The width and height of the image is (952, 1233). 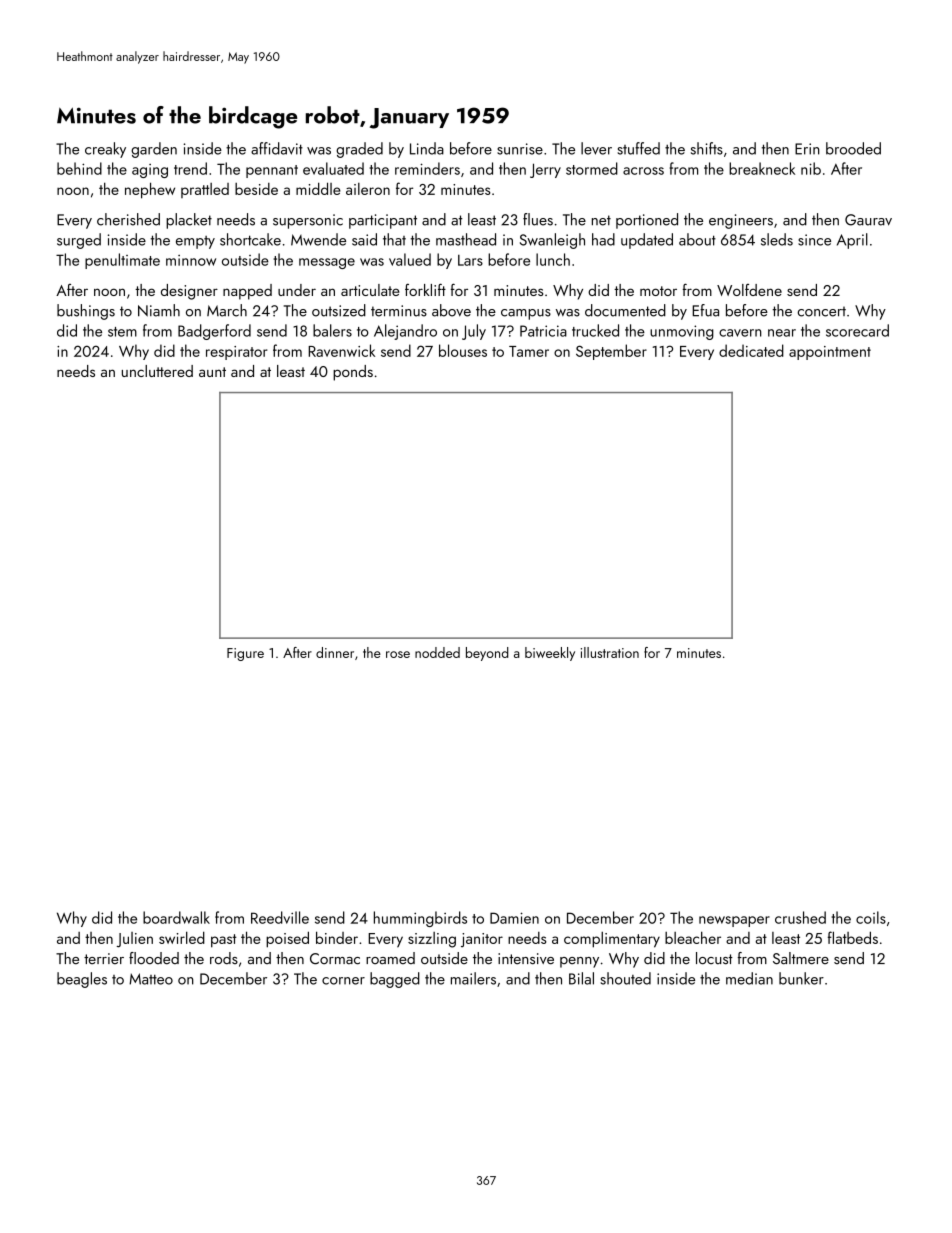 I want to click on boardwalk, so click(x=176, y=917).
